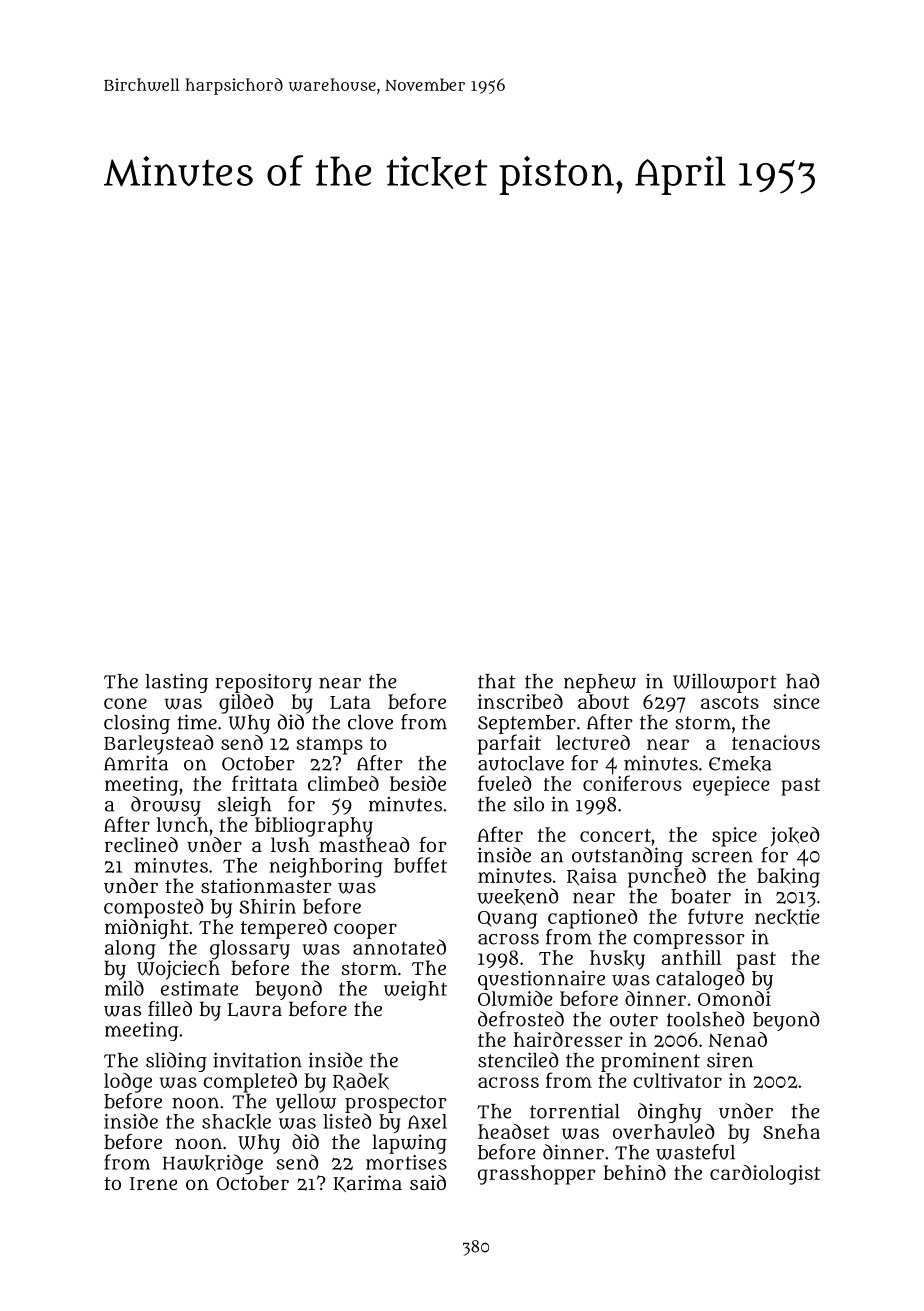 The width and height of the image is (924, 1311). Describe the element at coordinates (497, 681) in the image. I see `that` at that location.
